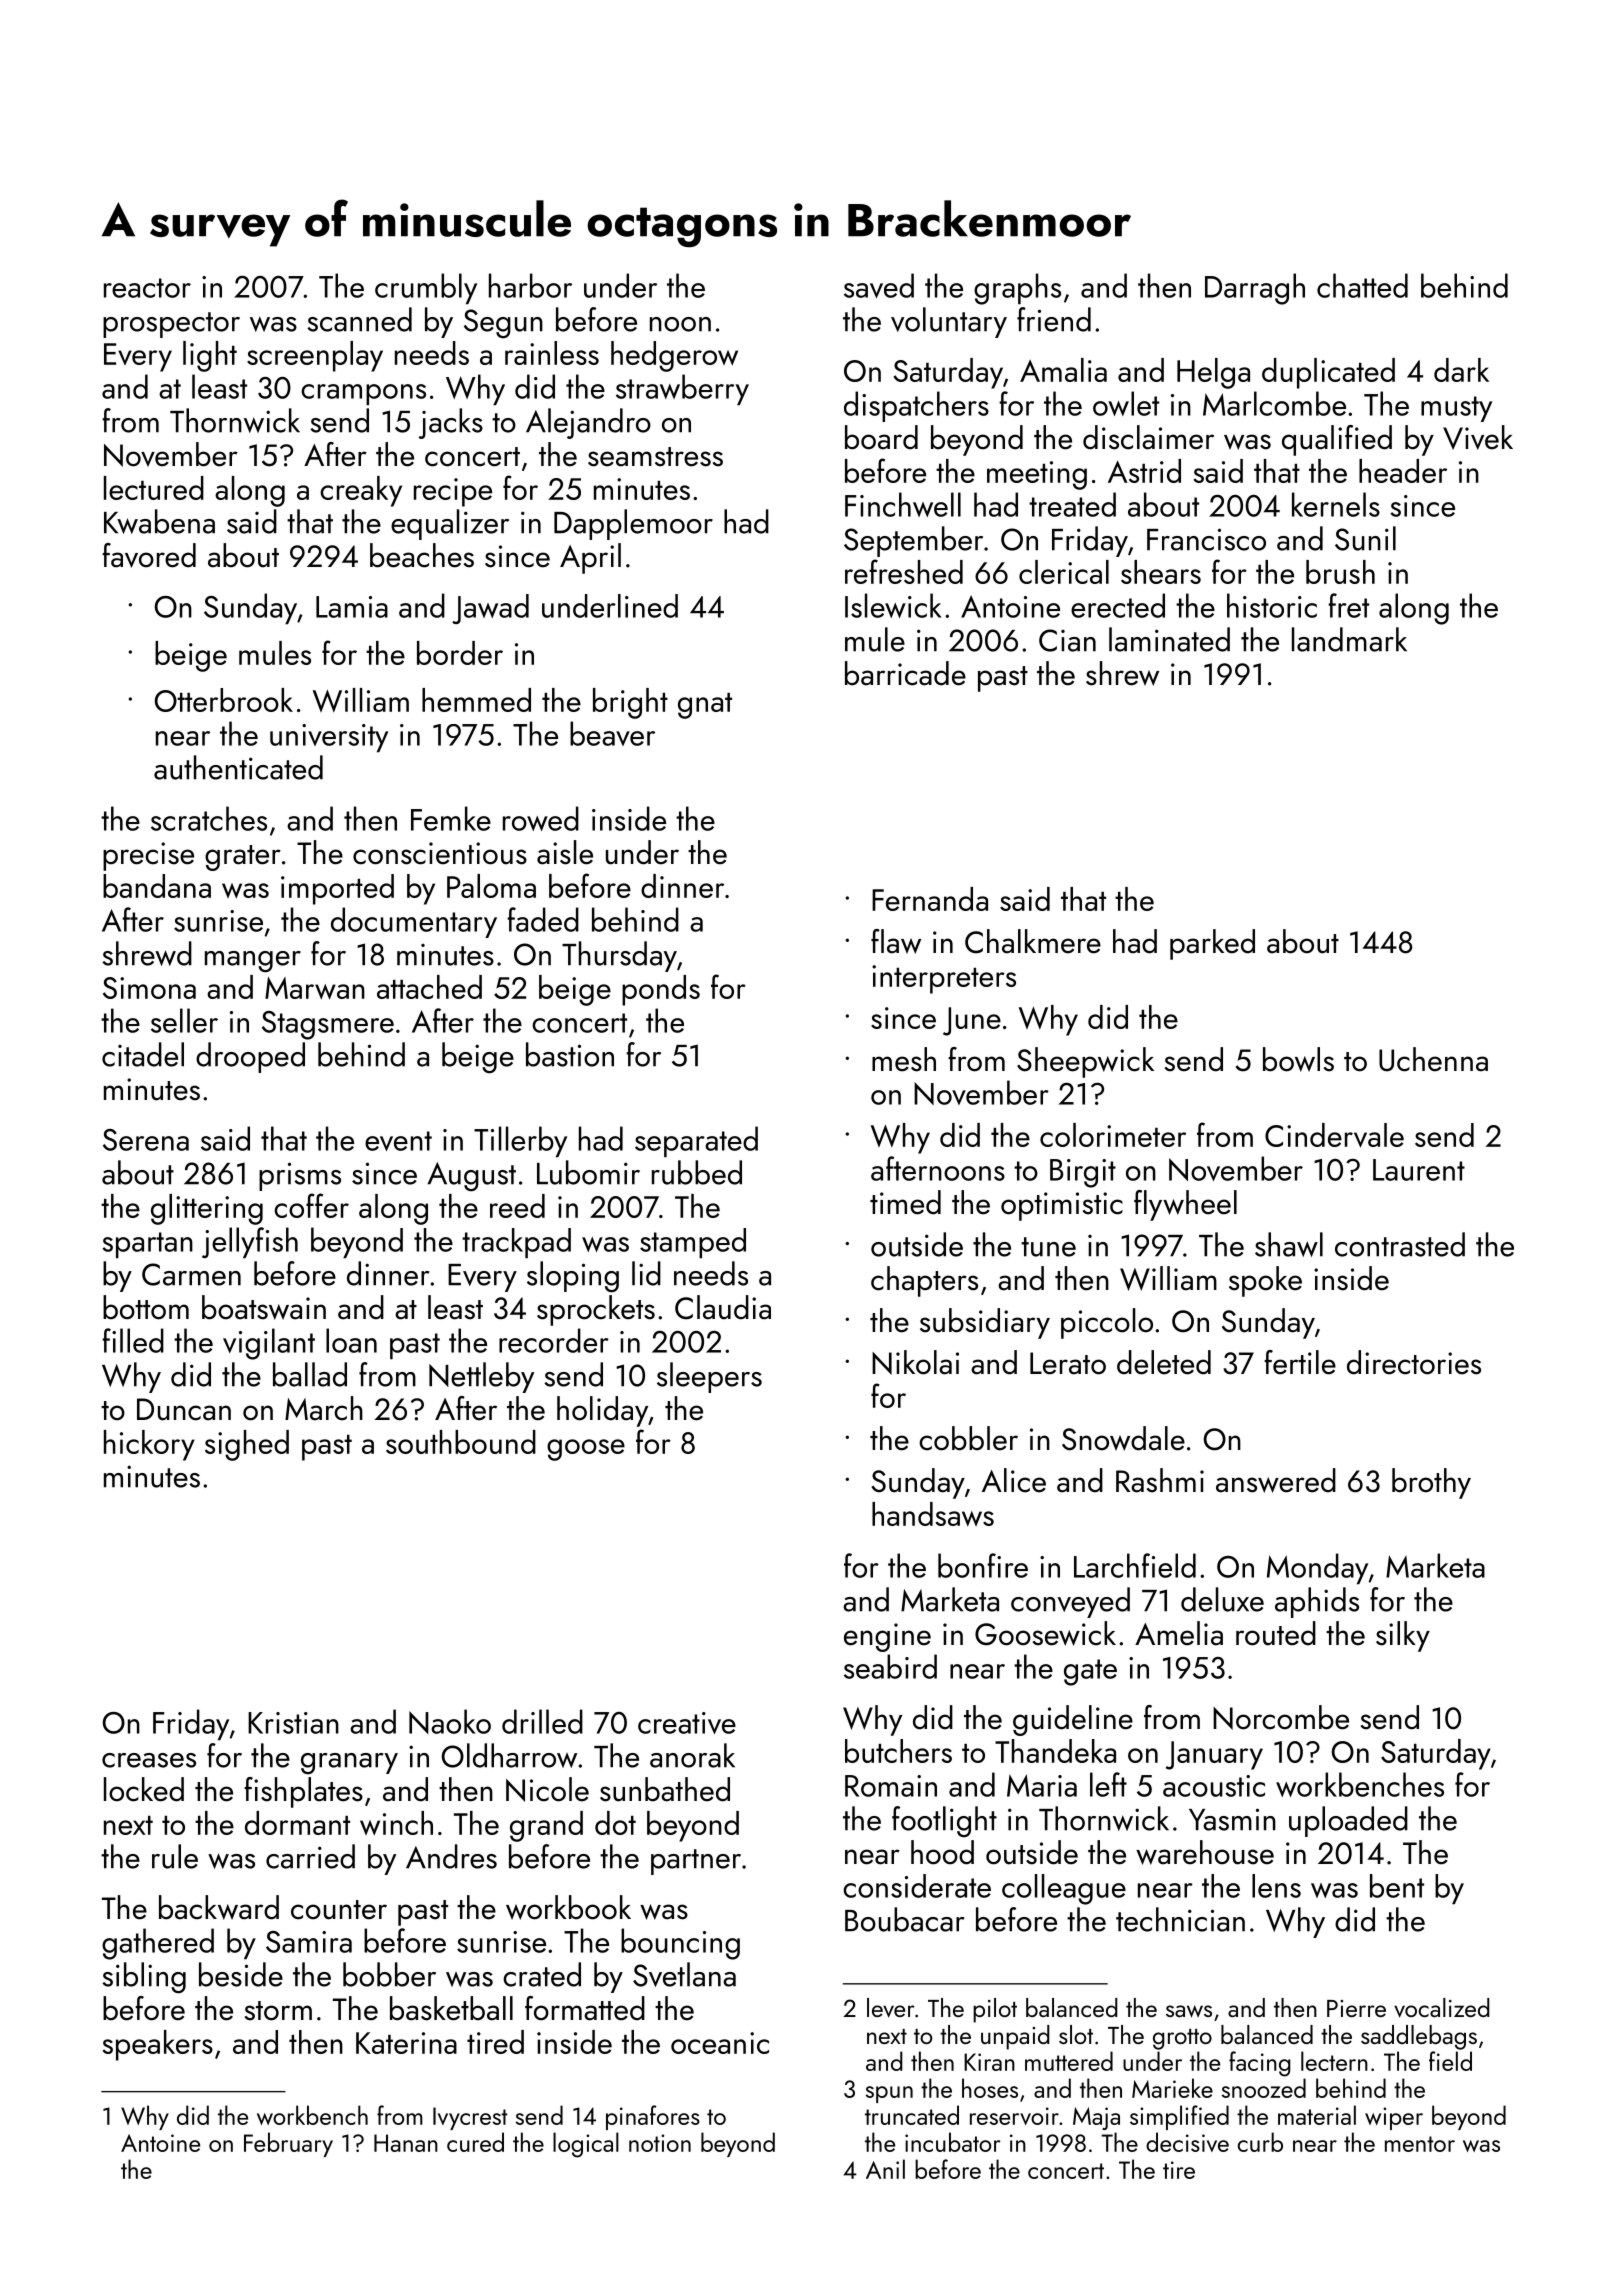 The height and width of the page is (2292, 1620). Describe the element at coordinates (288, 2144) in the page. I see `February` at that location.
